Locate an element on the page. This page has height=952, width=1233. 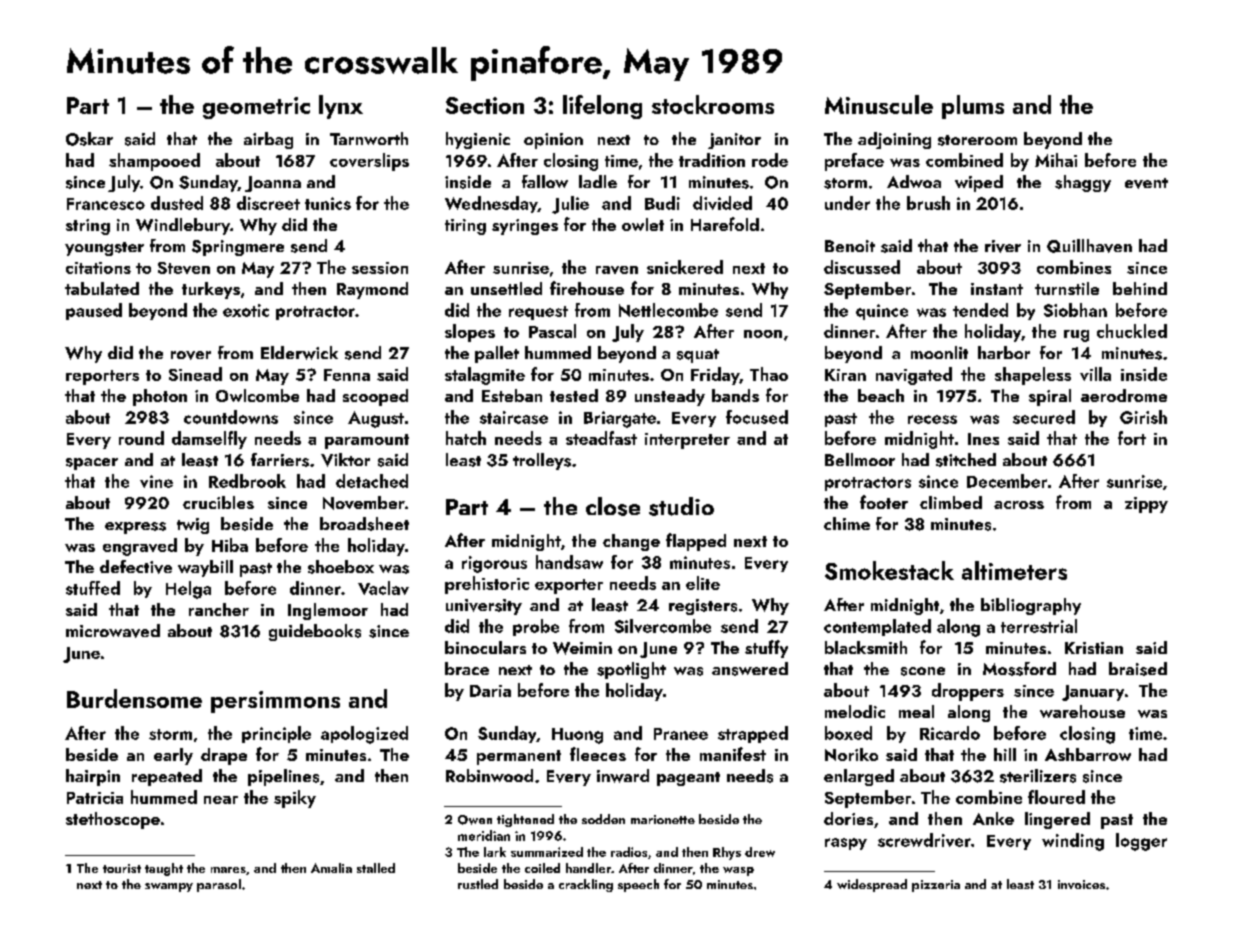
tradition is located at coordinates (712, 160).
